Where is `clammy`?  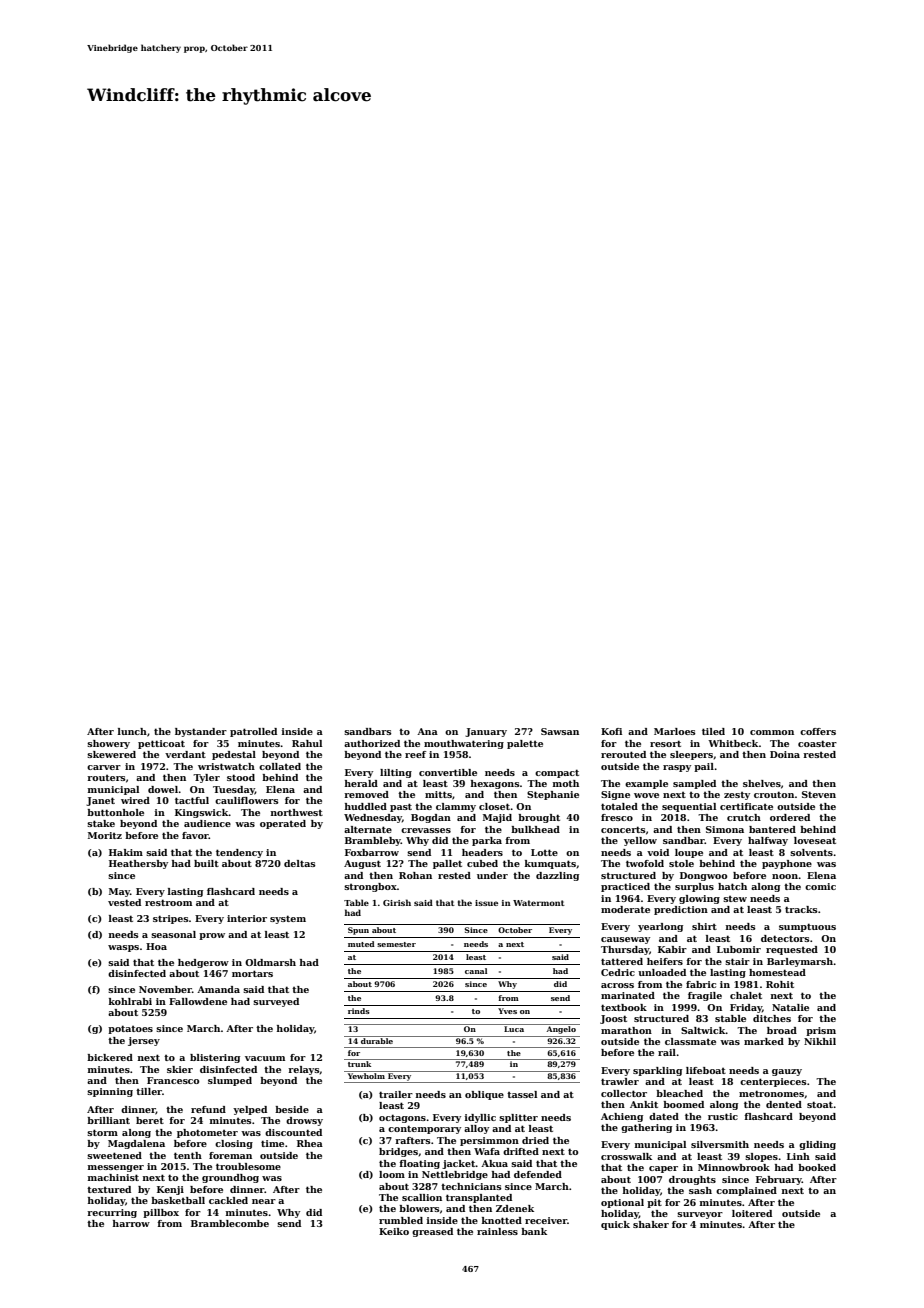
clammy is located at coordinates (456, 807).
